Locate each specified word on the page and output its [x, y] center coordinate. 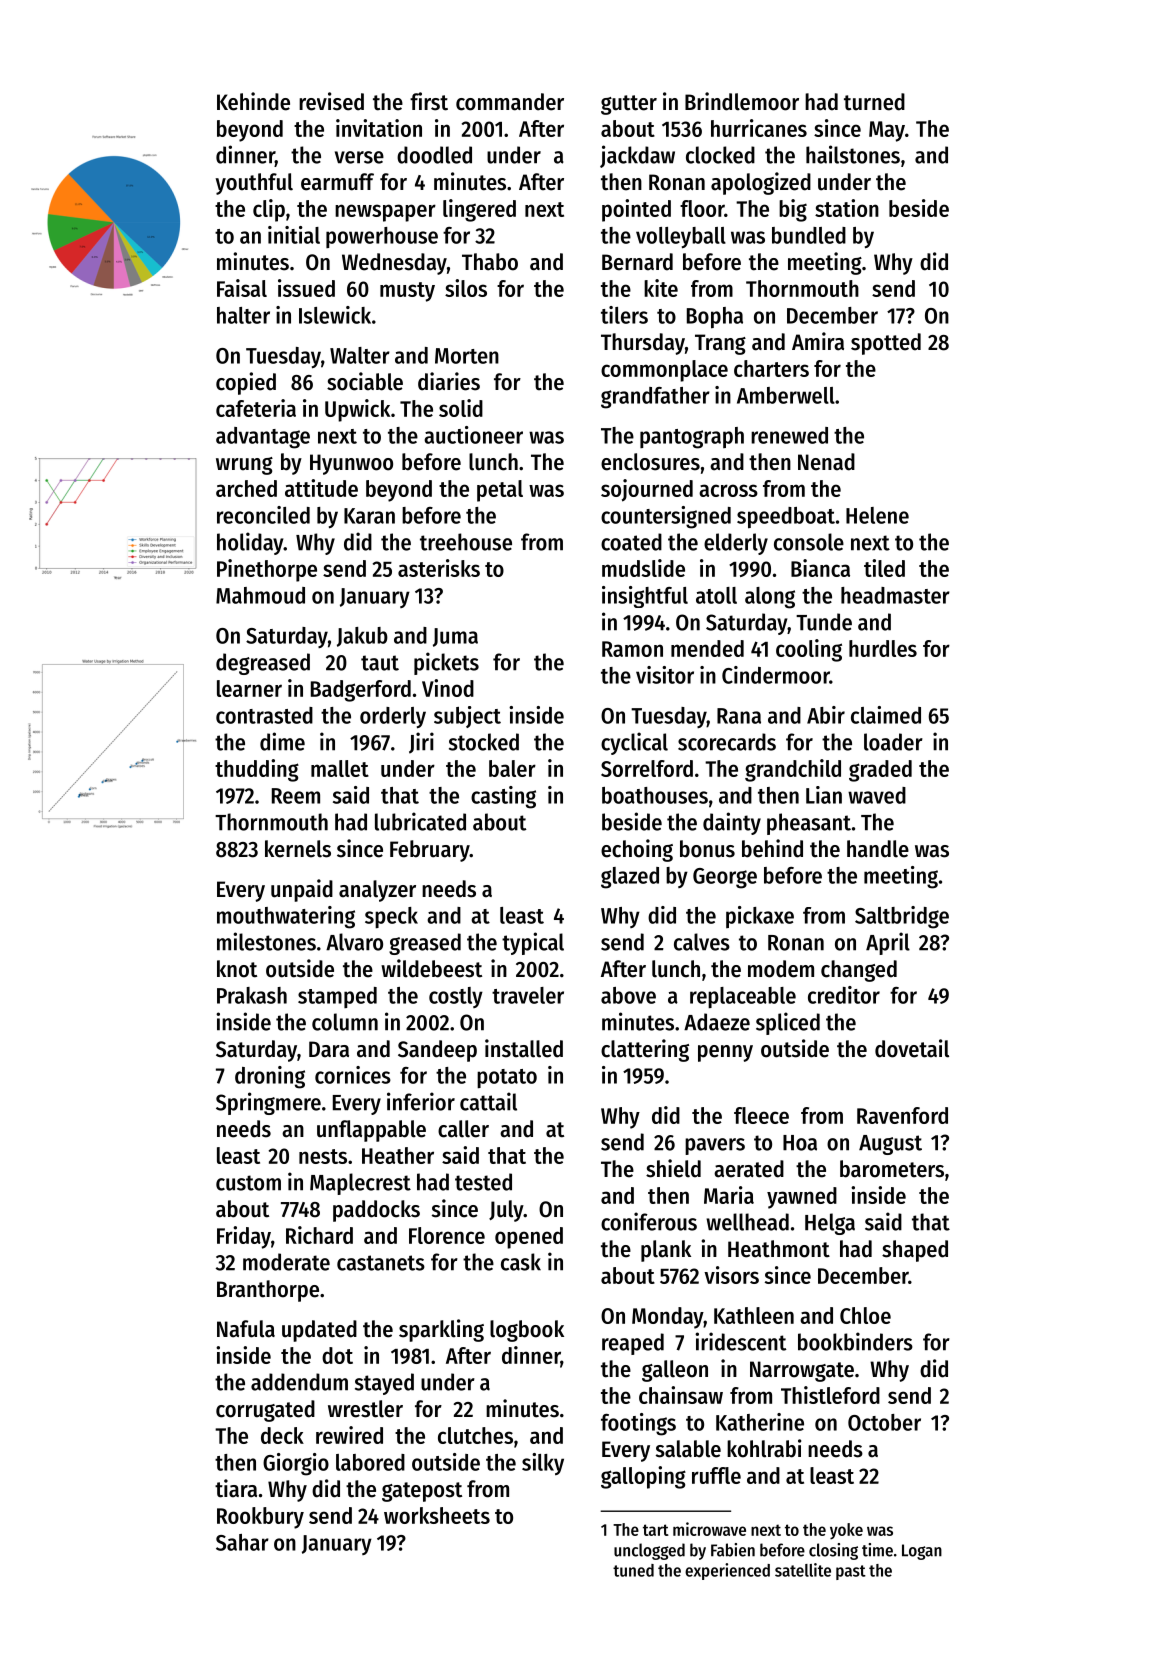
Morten [467, 356]
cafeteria [256, 408]
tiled [884, 568]
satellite [803, 1570]
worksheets [437, 1515]
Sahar [242, 1542]
